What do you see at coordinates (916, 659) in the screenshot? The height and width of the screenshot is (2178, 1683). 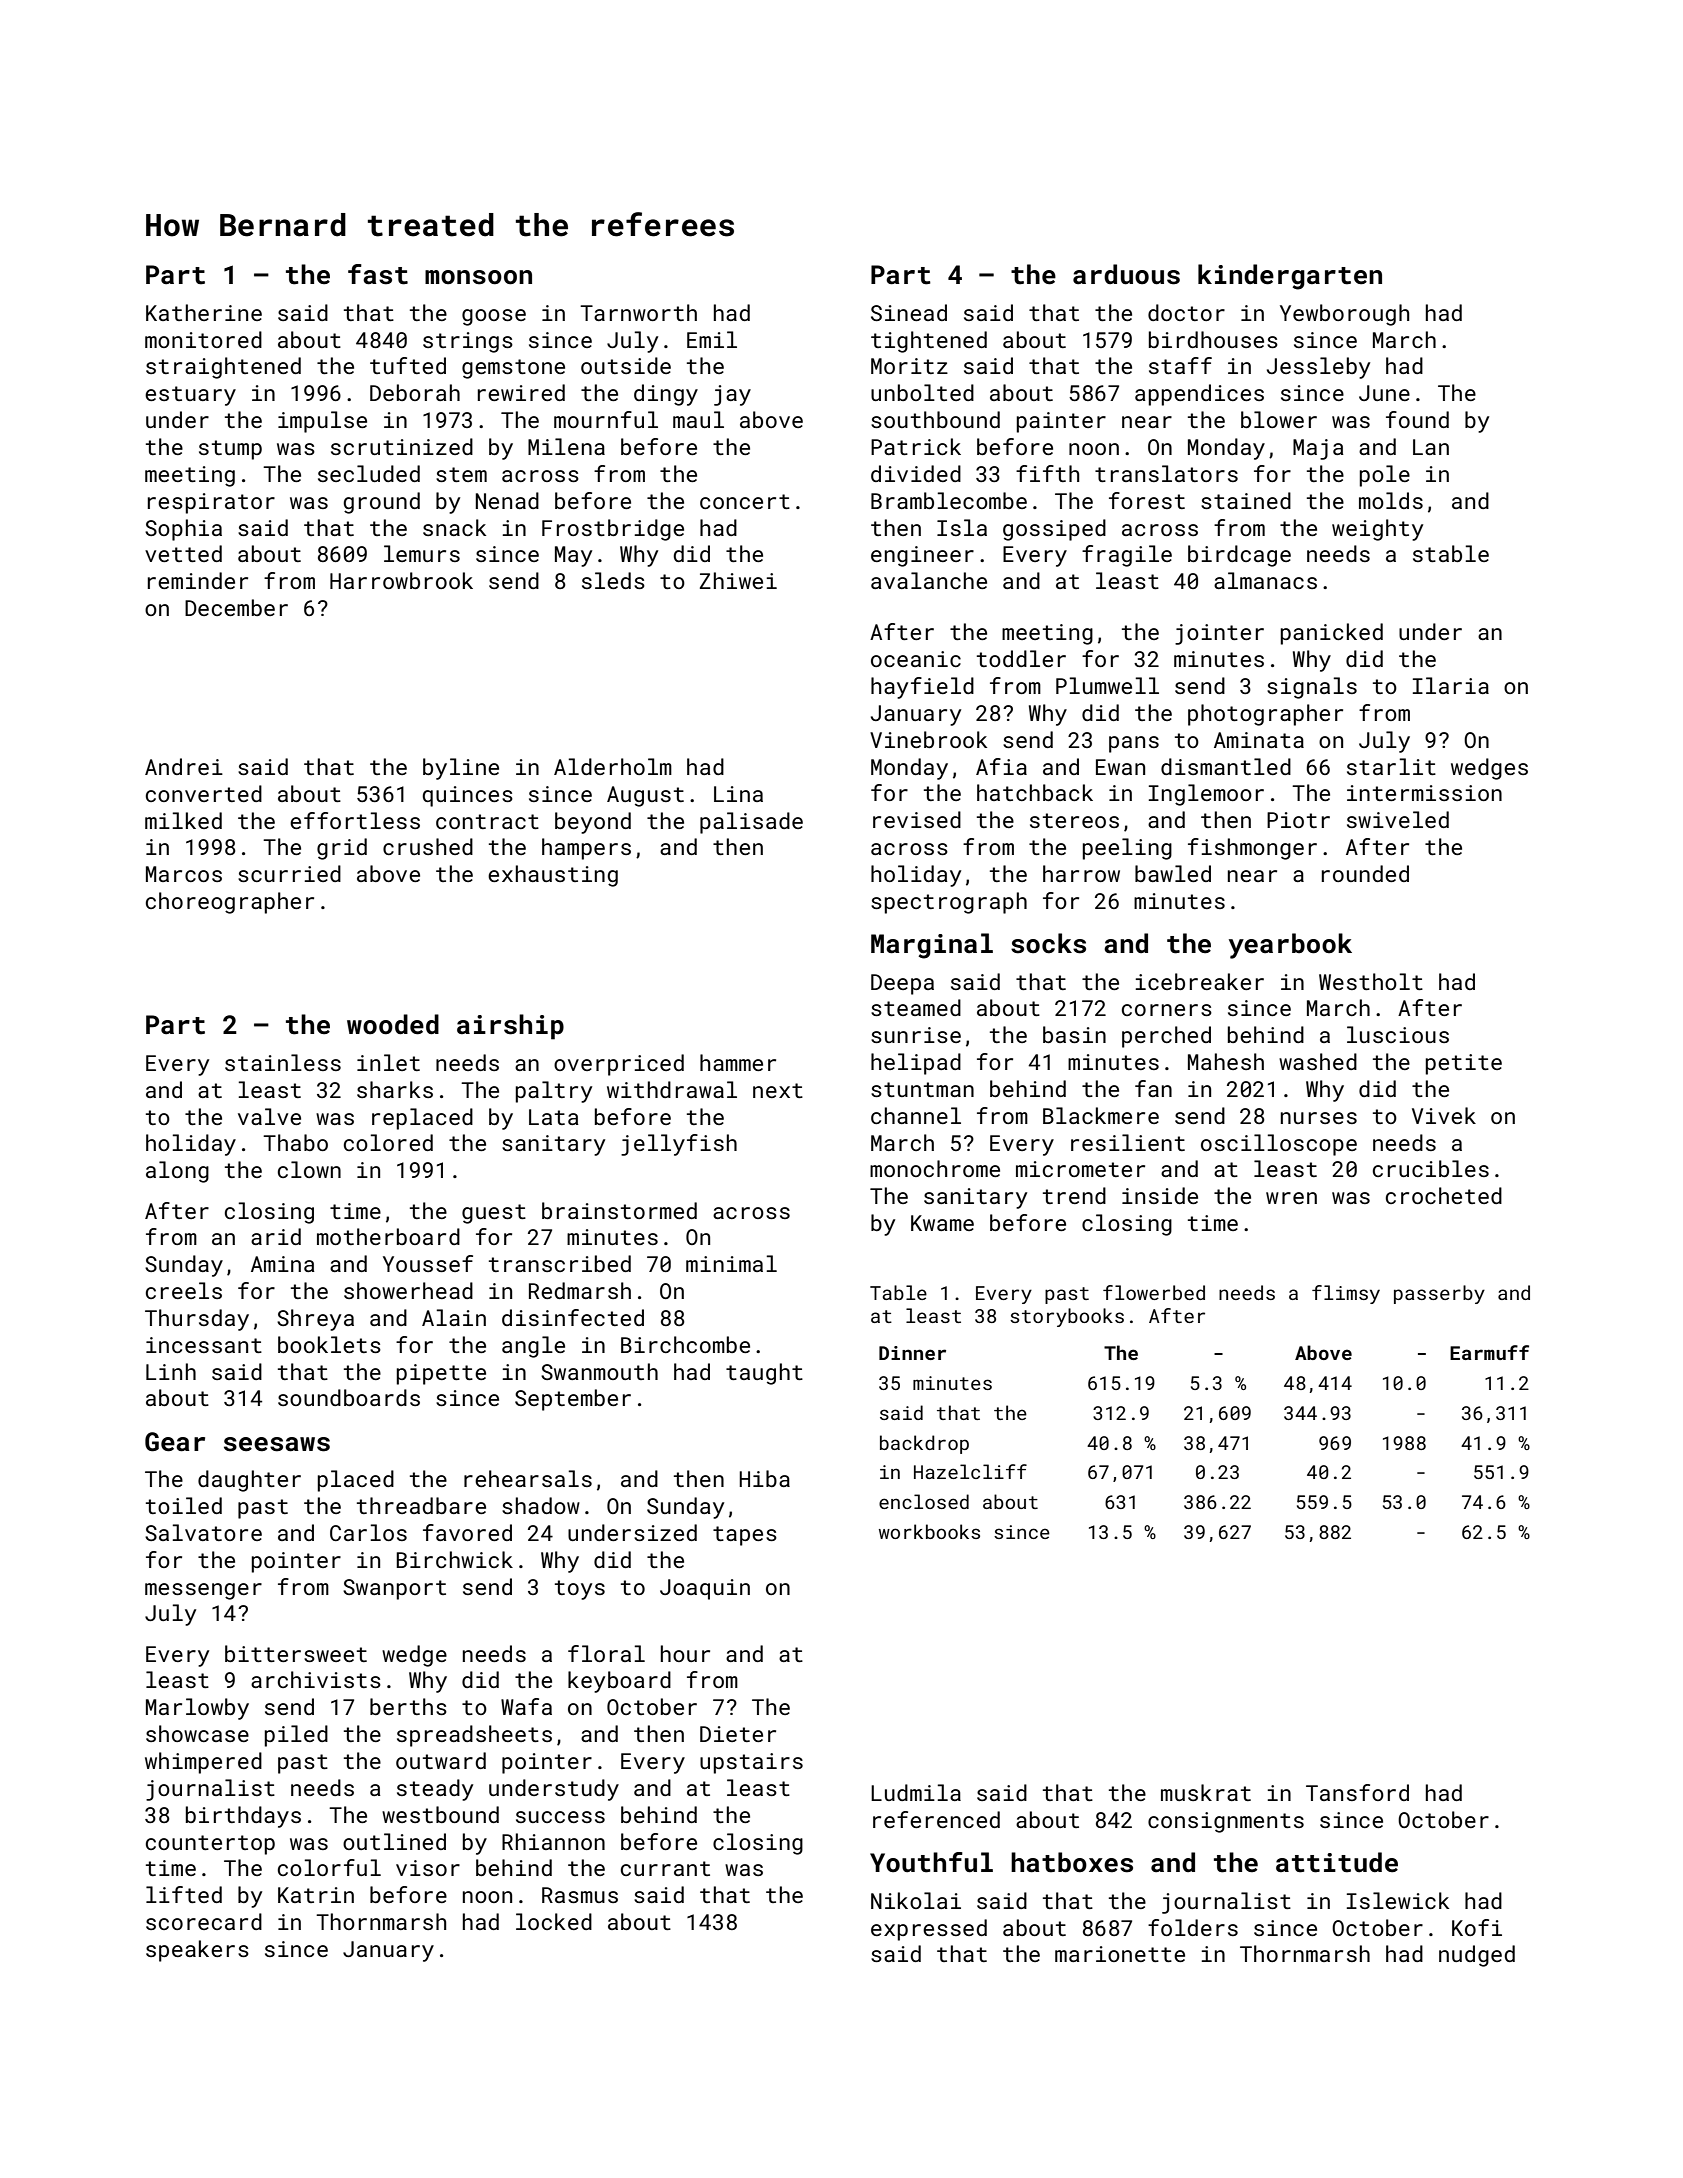 I see `oceanic` at bounding box center [916, 659].
